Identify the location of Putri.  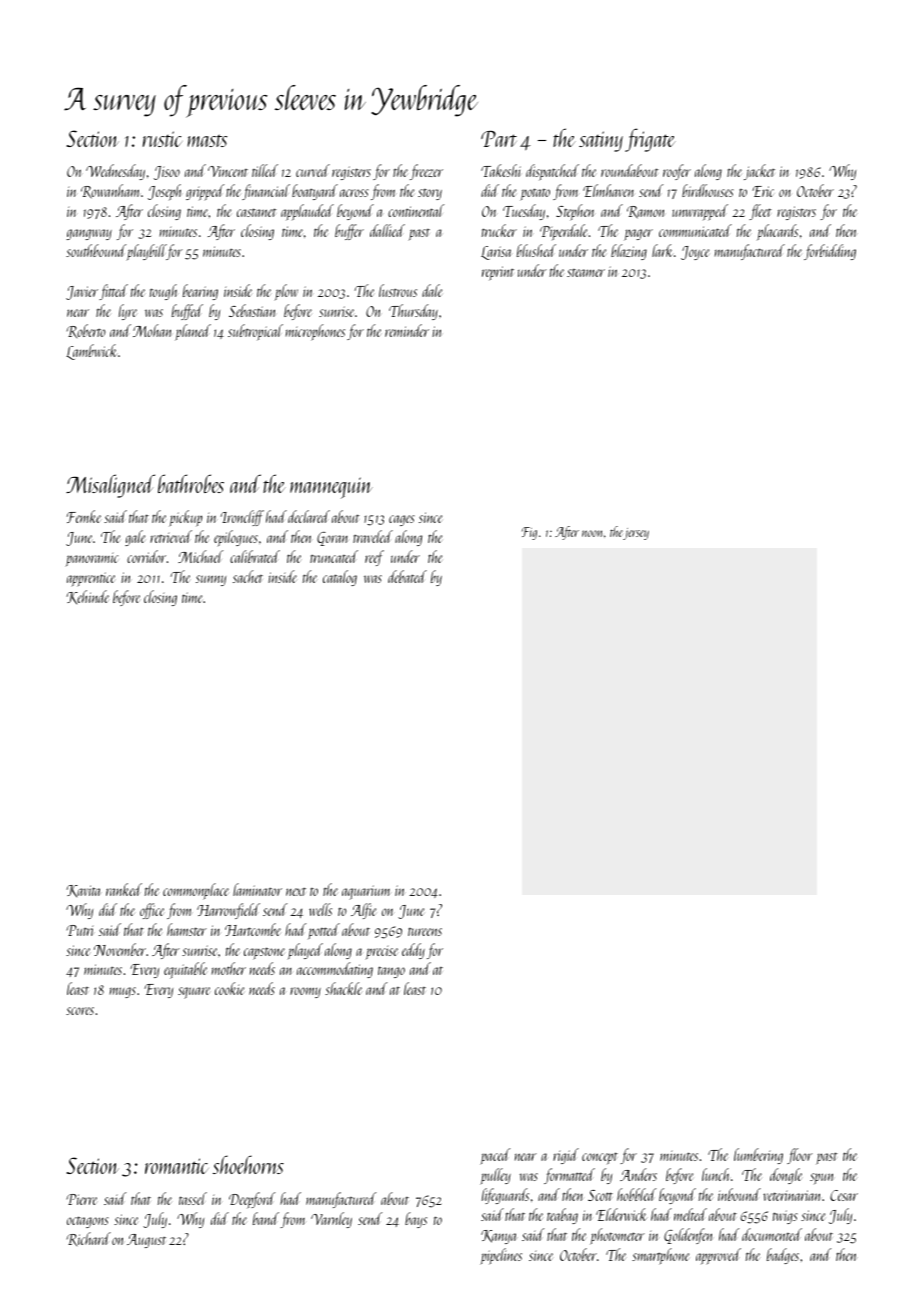
(79, 930).
